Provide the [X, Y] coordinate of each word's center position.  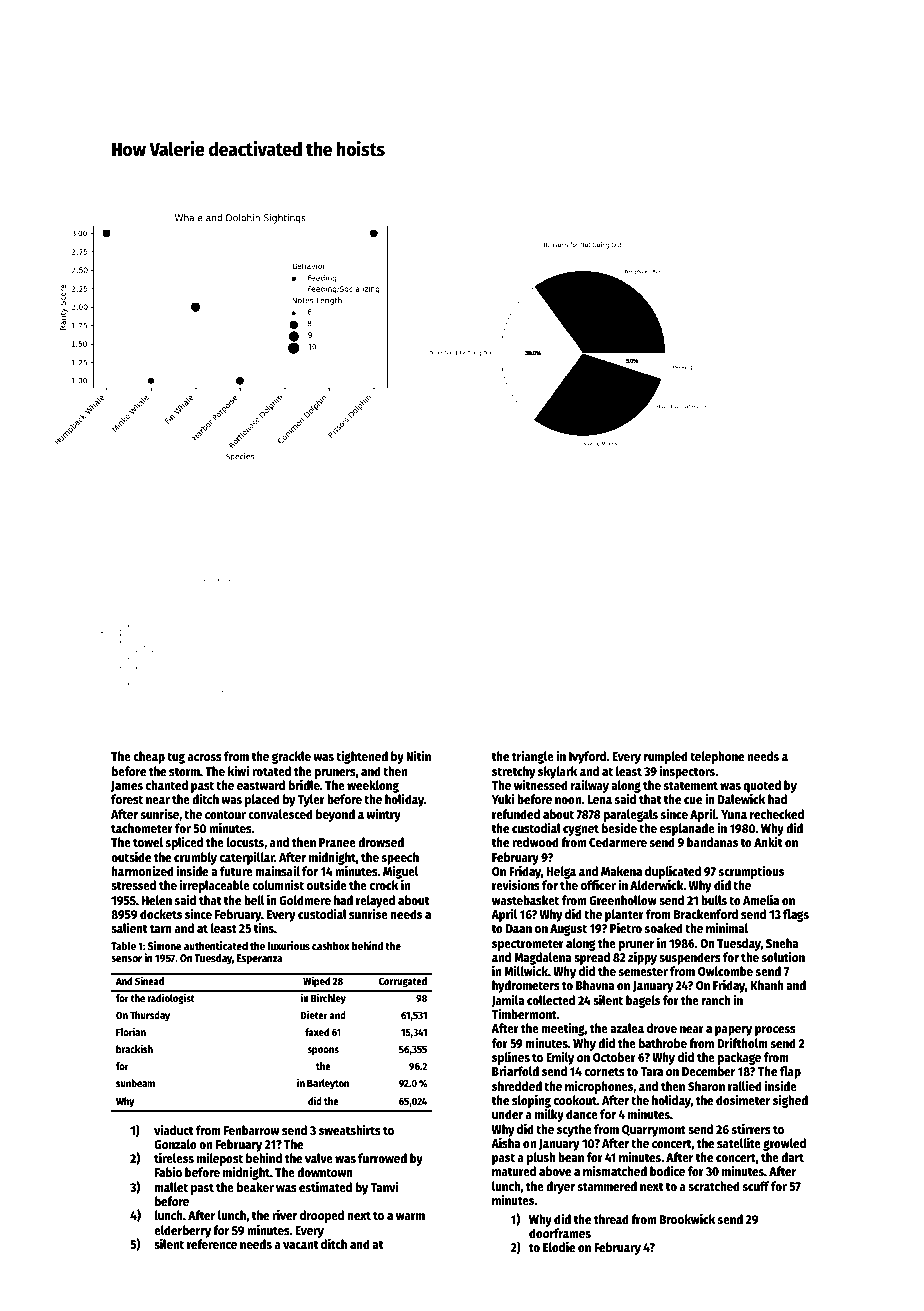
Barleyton [328, 1084]
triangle [533, 757]
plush [541, 1158]
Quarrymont [654, 1131]
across [205, 757]
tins [264, 928]
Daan [519, 928]
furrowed [382, 1158]
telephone [717, 757]
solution [783, 956]
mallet [171, 1187]
